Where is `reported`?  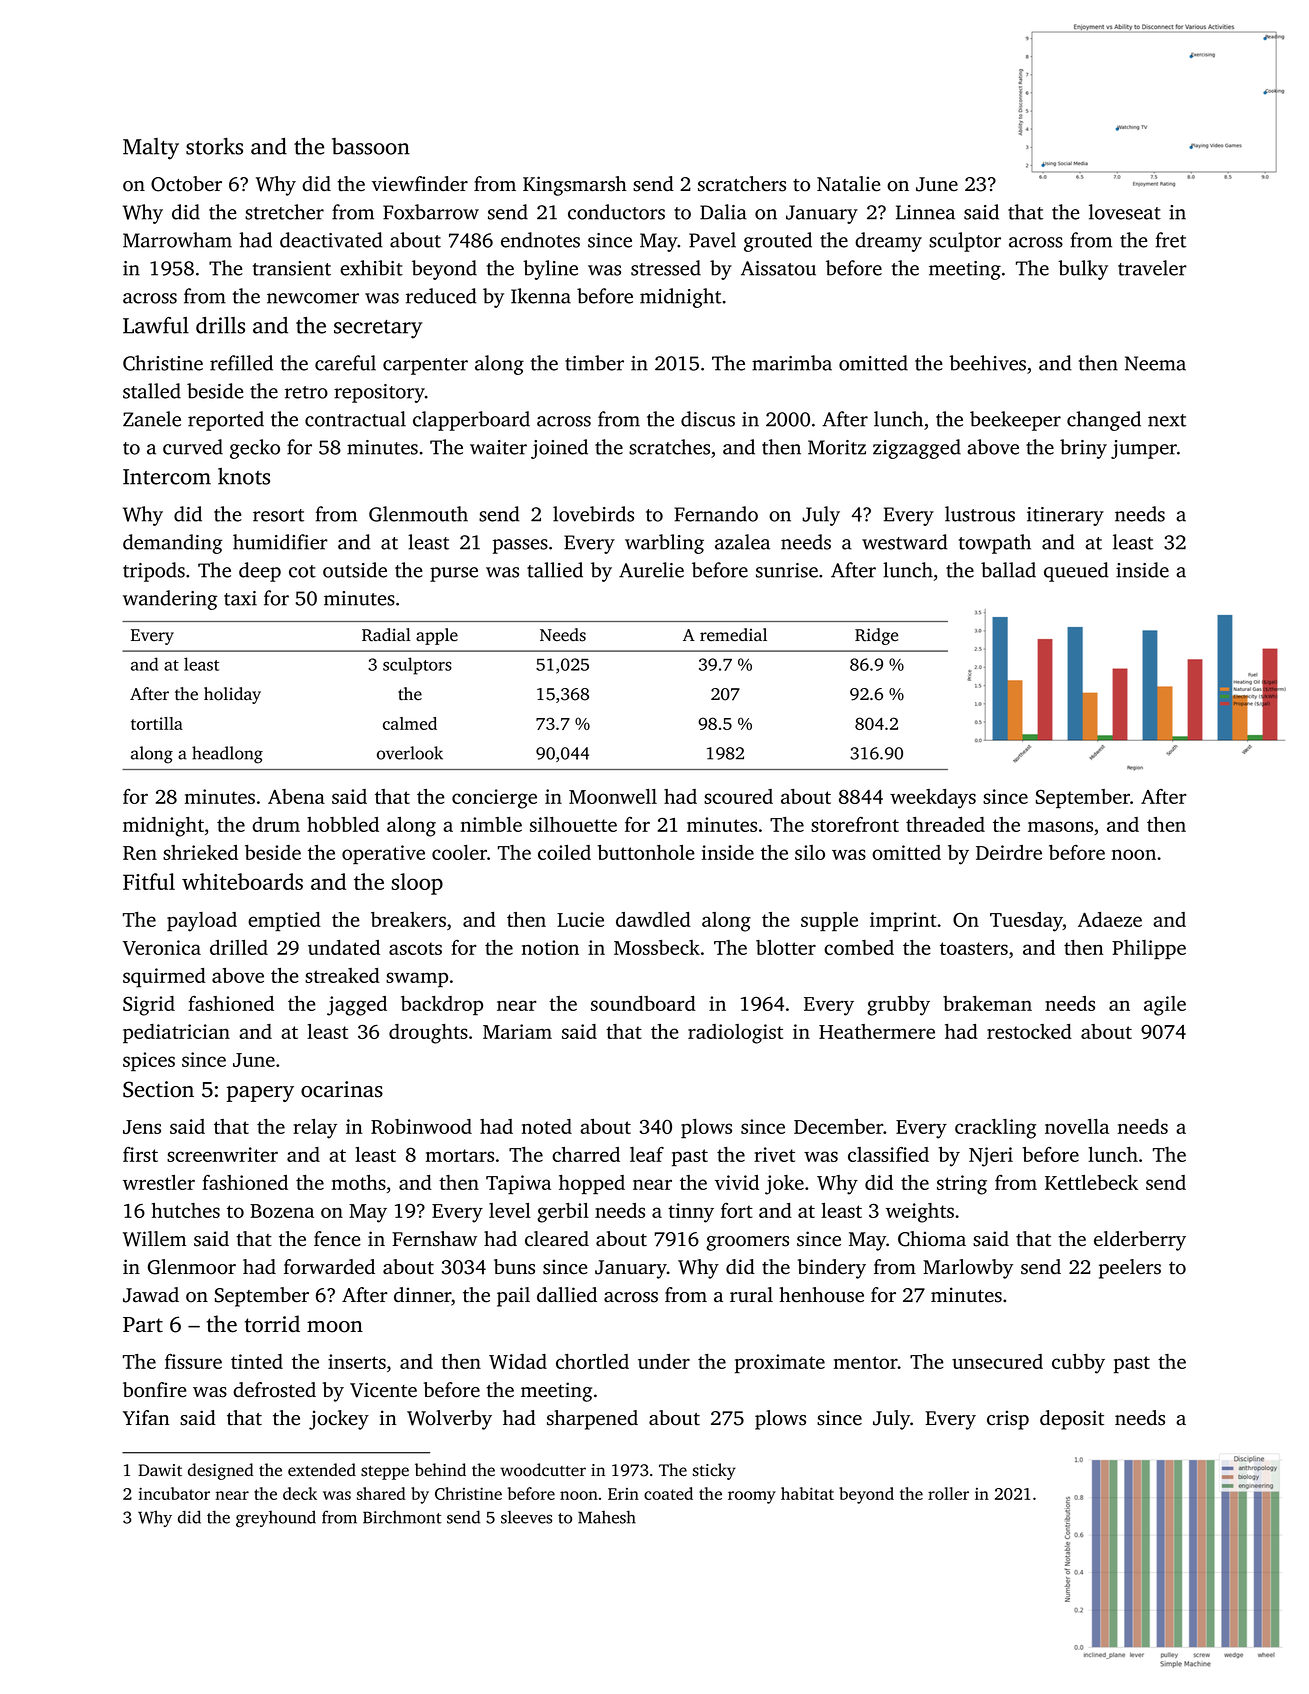
reported is located at coordinates (226, 421).
